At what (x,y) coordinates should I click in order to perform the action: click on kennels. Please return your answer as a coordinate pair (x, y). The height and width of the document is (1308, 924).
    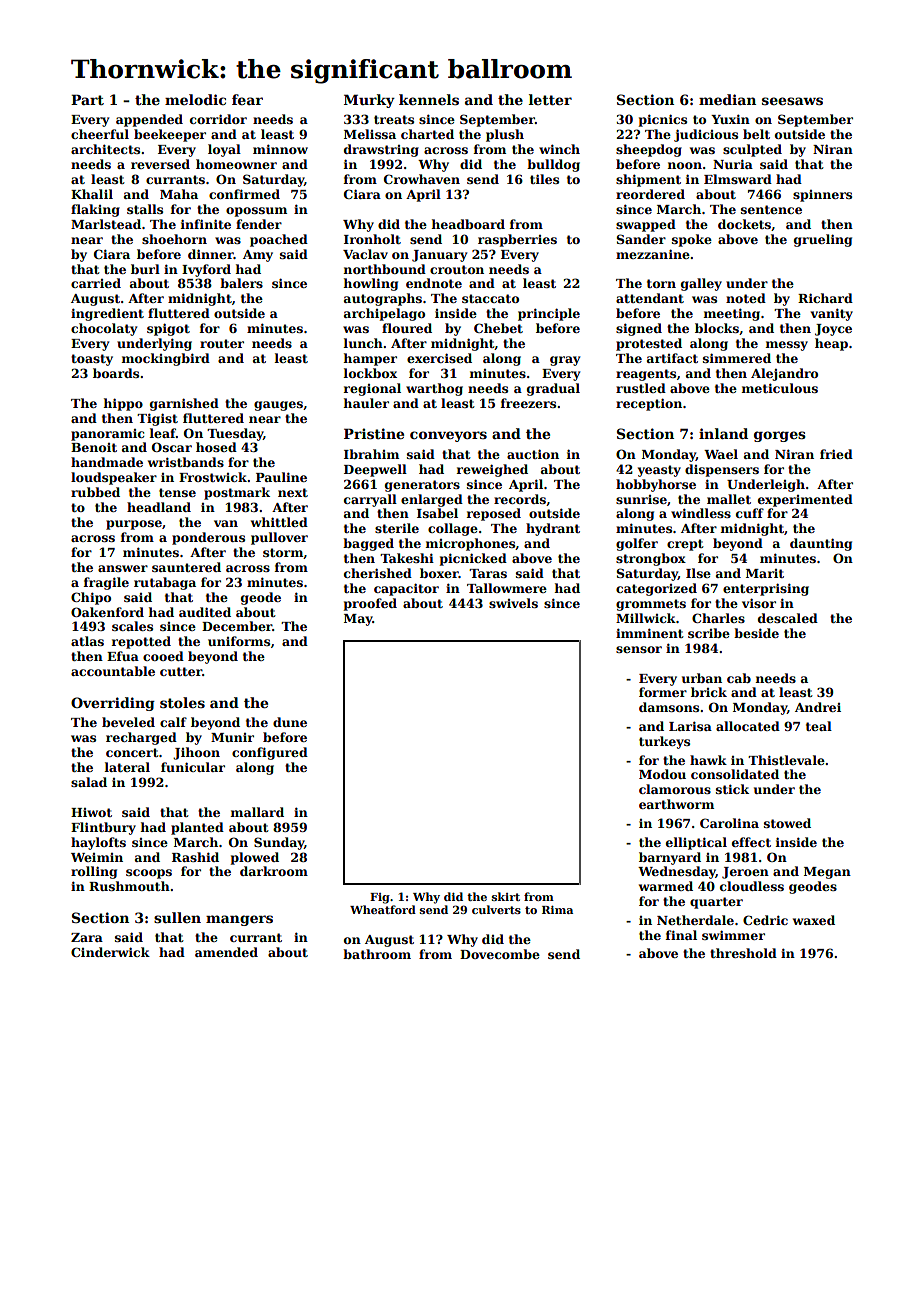
    Looking at the image, I should click on (429, 99).
